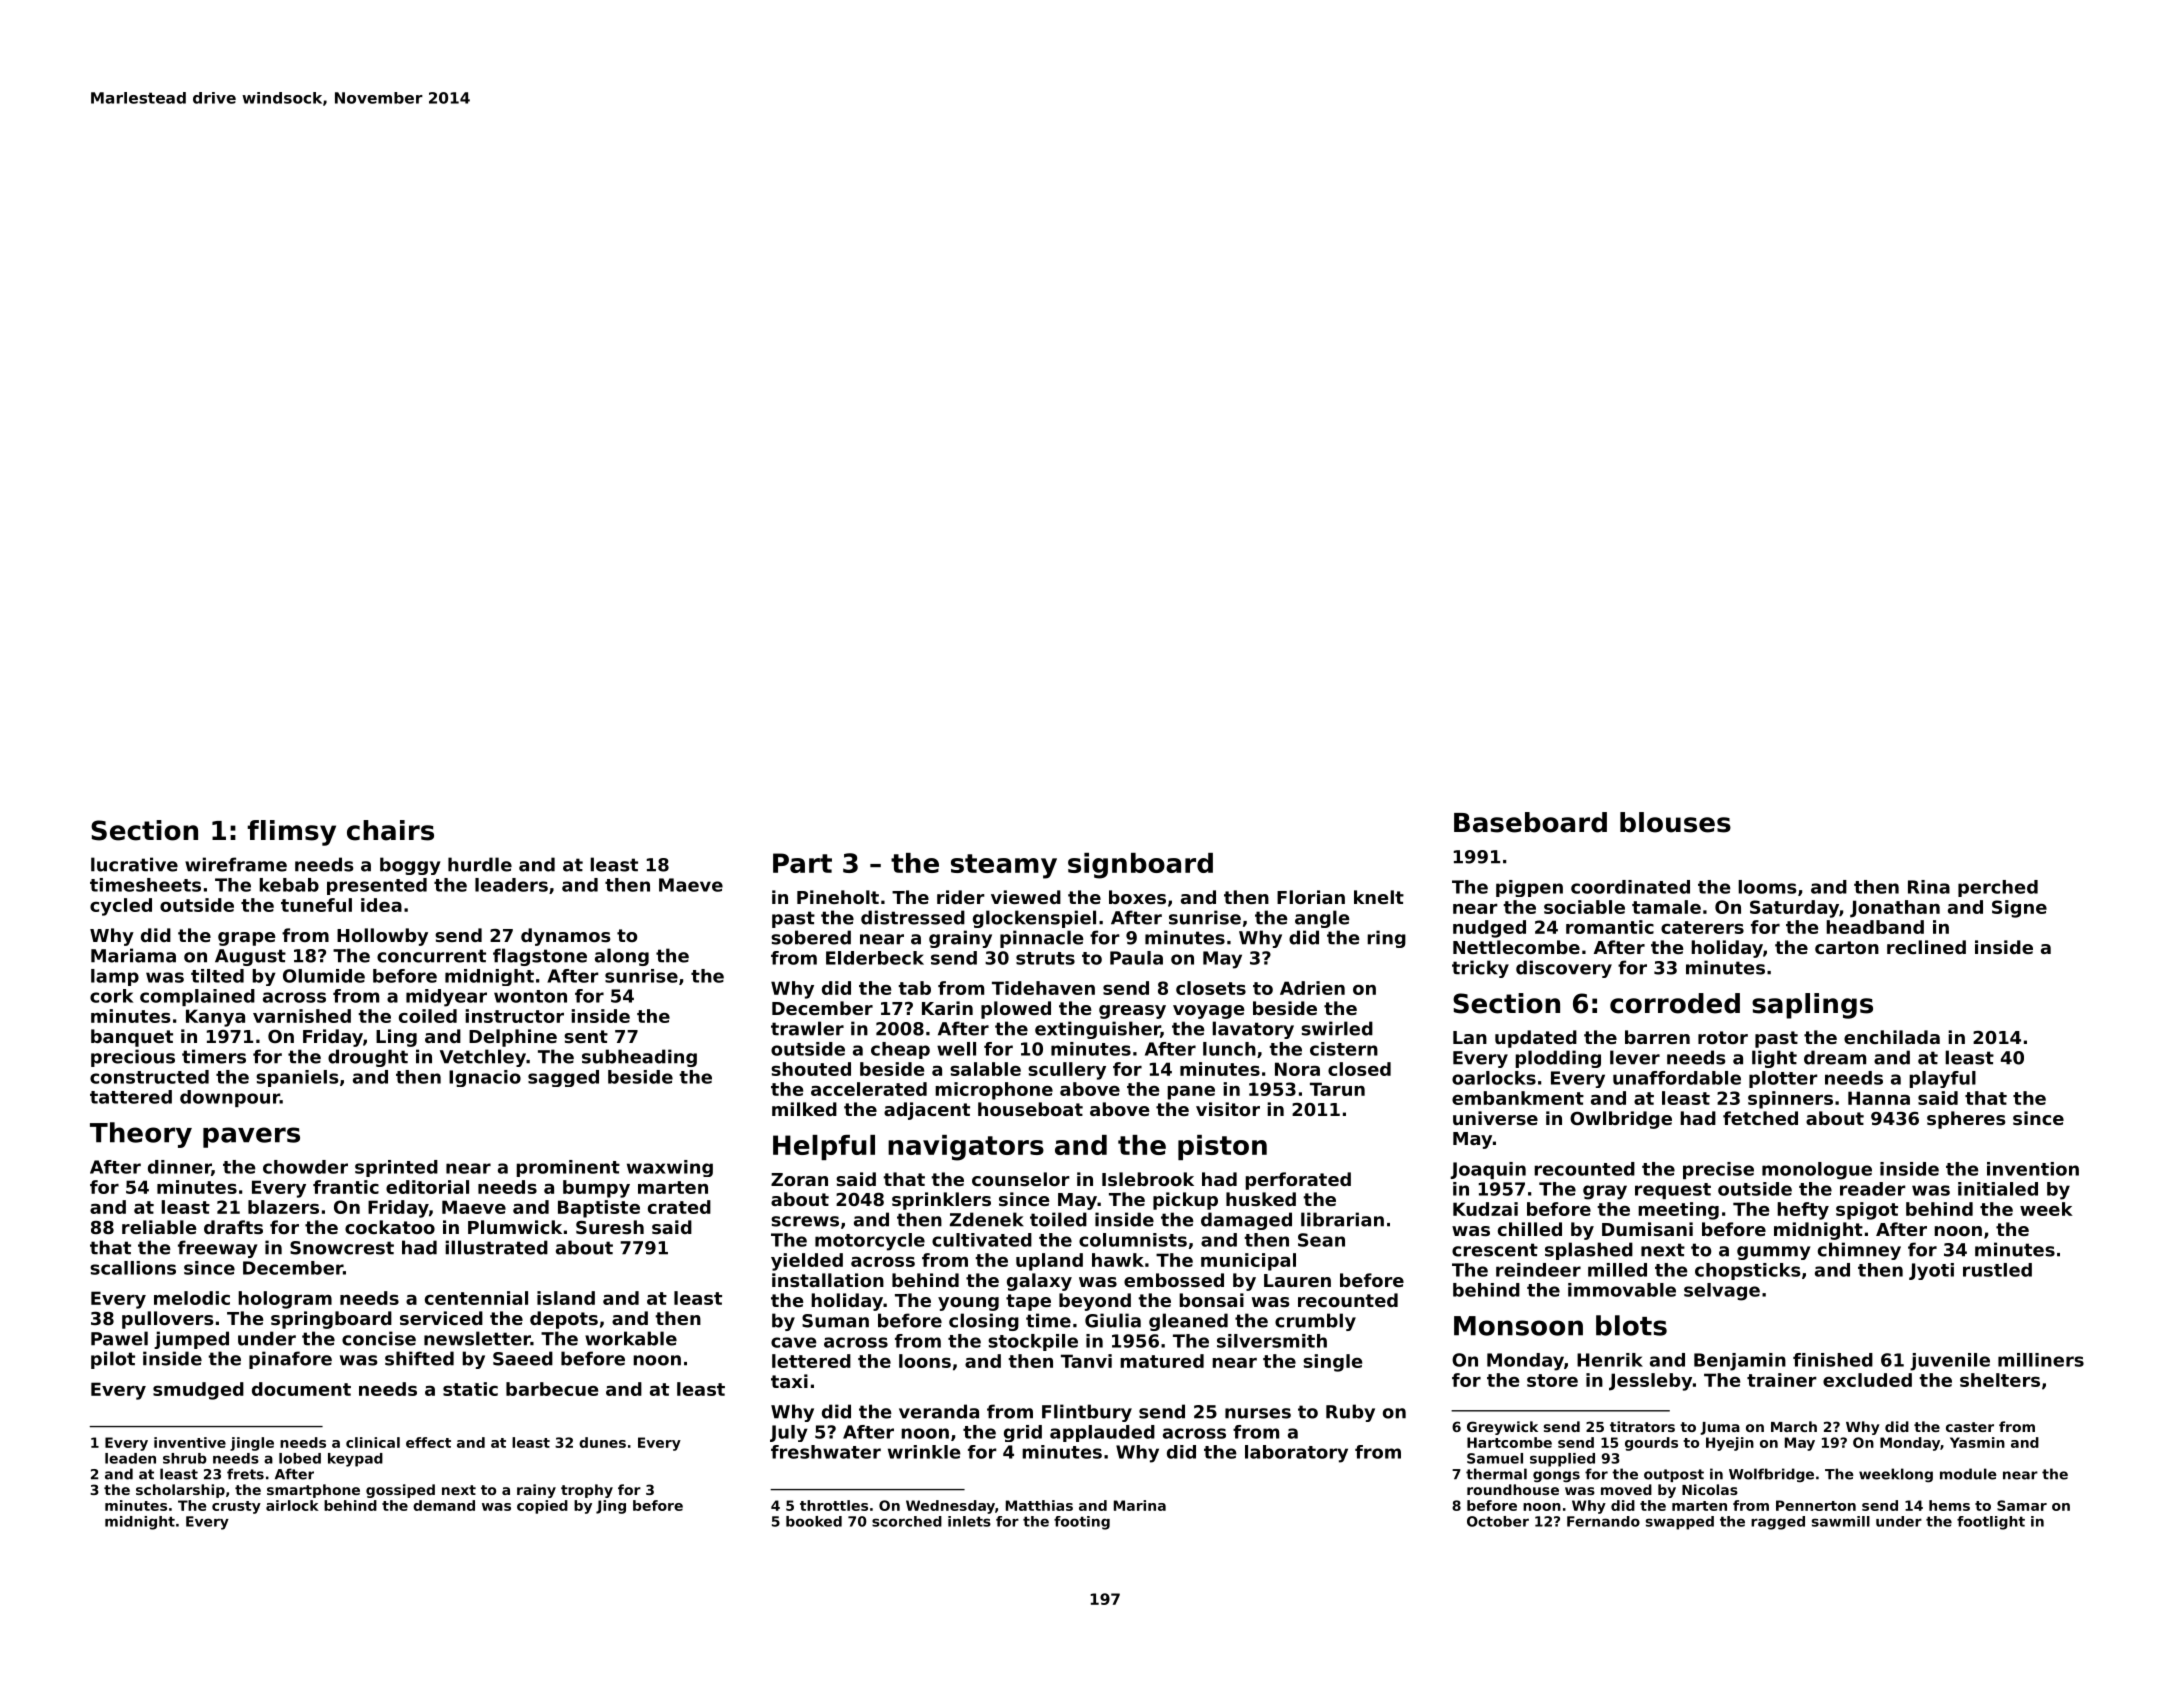  What do you see at coordinates (141, 1135) in the image?
I see `Theory` at bounding box center [141, 1135].
